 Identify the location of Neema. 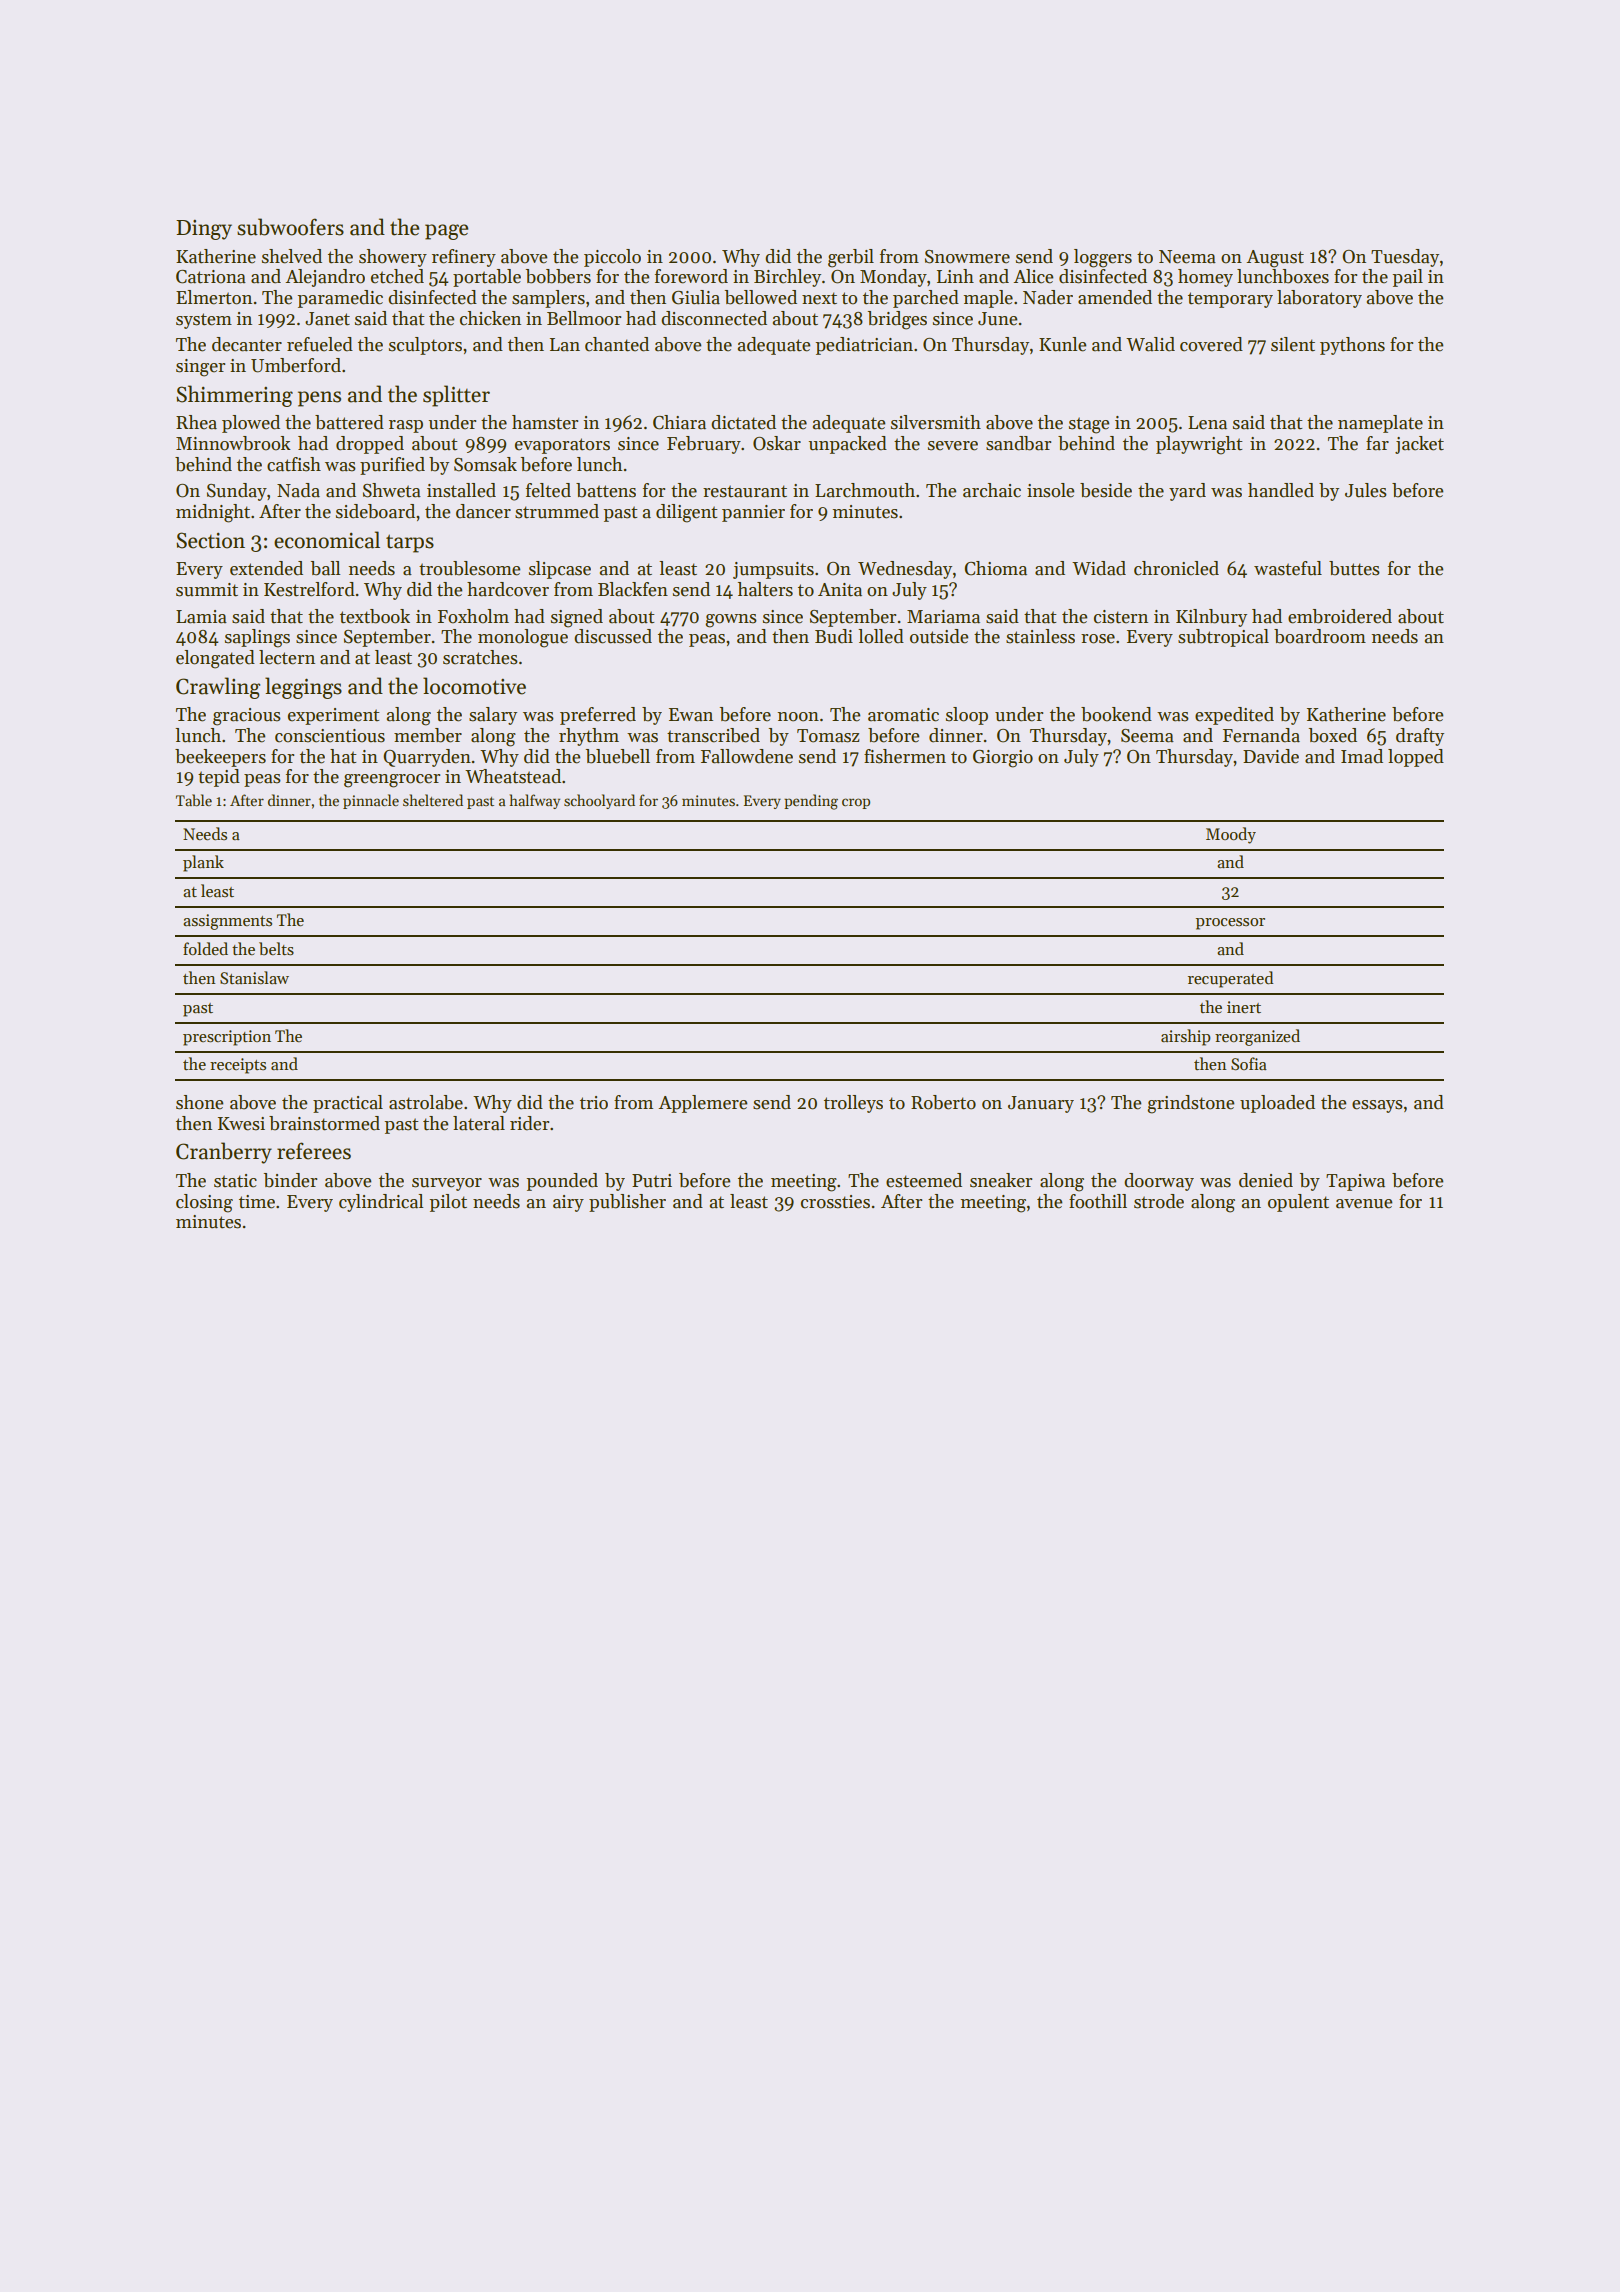
(1187, 257).
